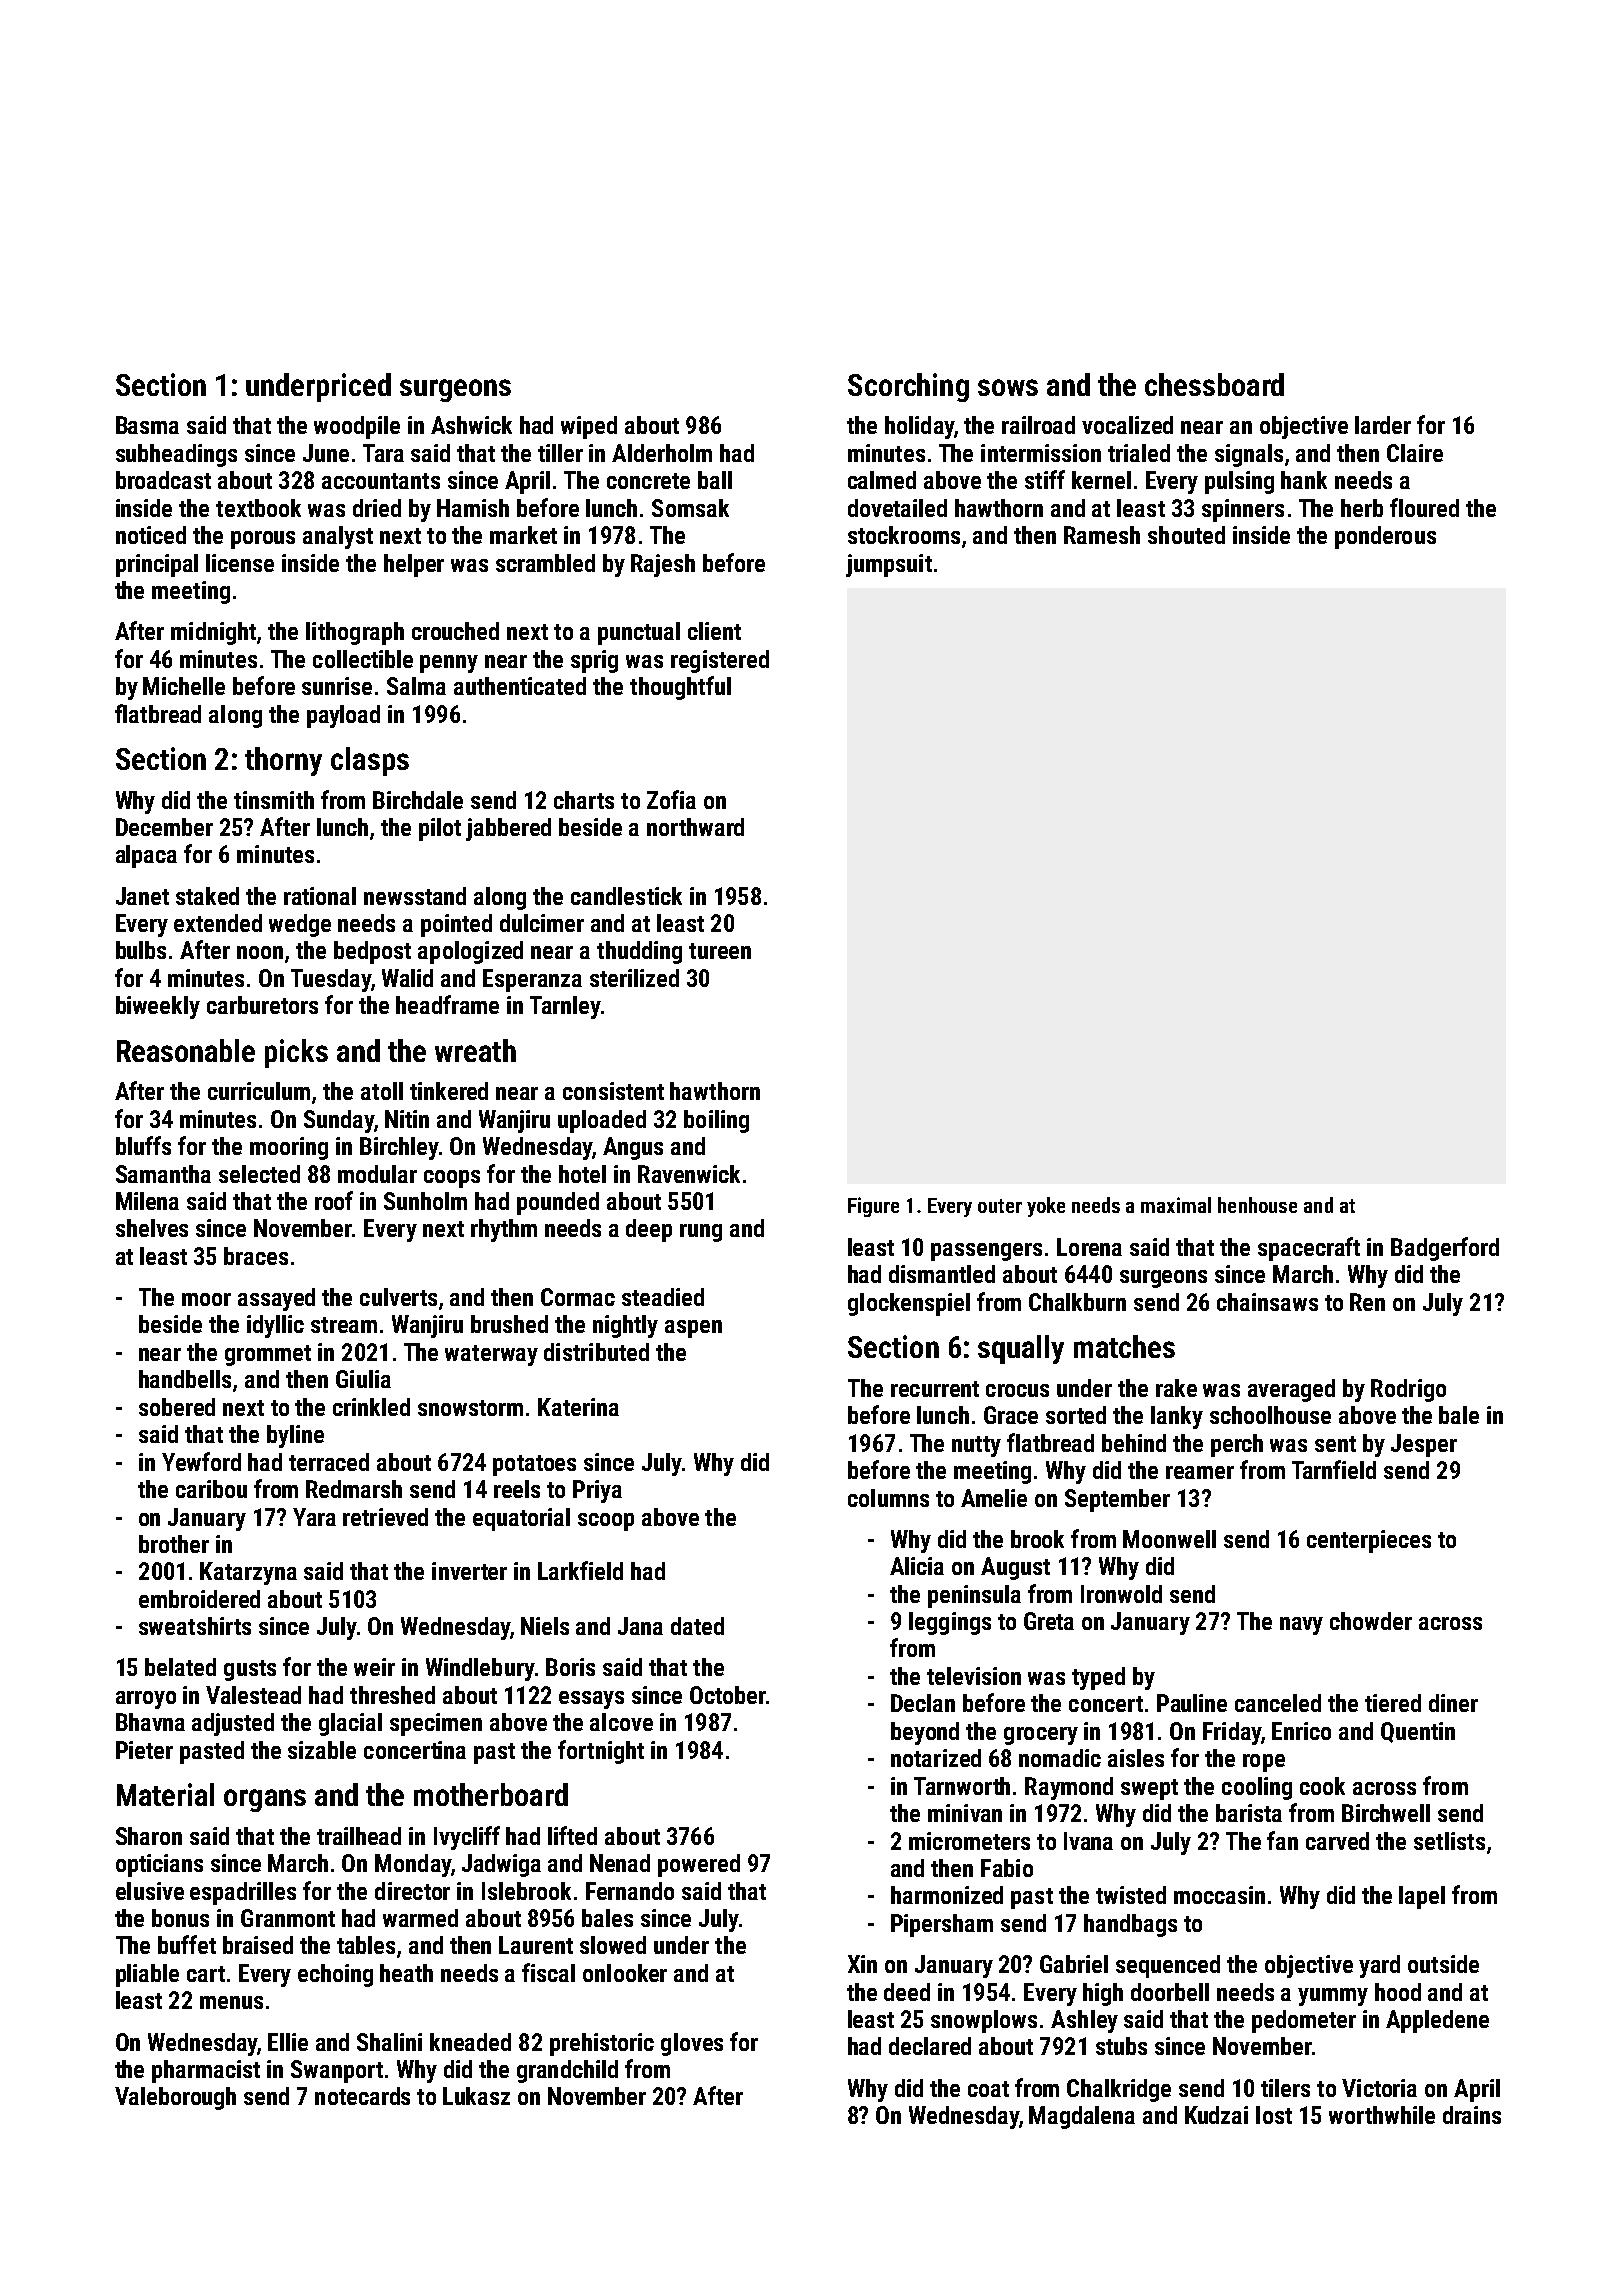  Describe the element at coordinates (1082, 2117) in the image. I see `Magdalena` at that location.
